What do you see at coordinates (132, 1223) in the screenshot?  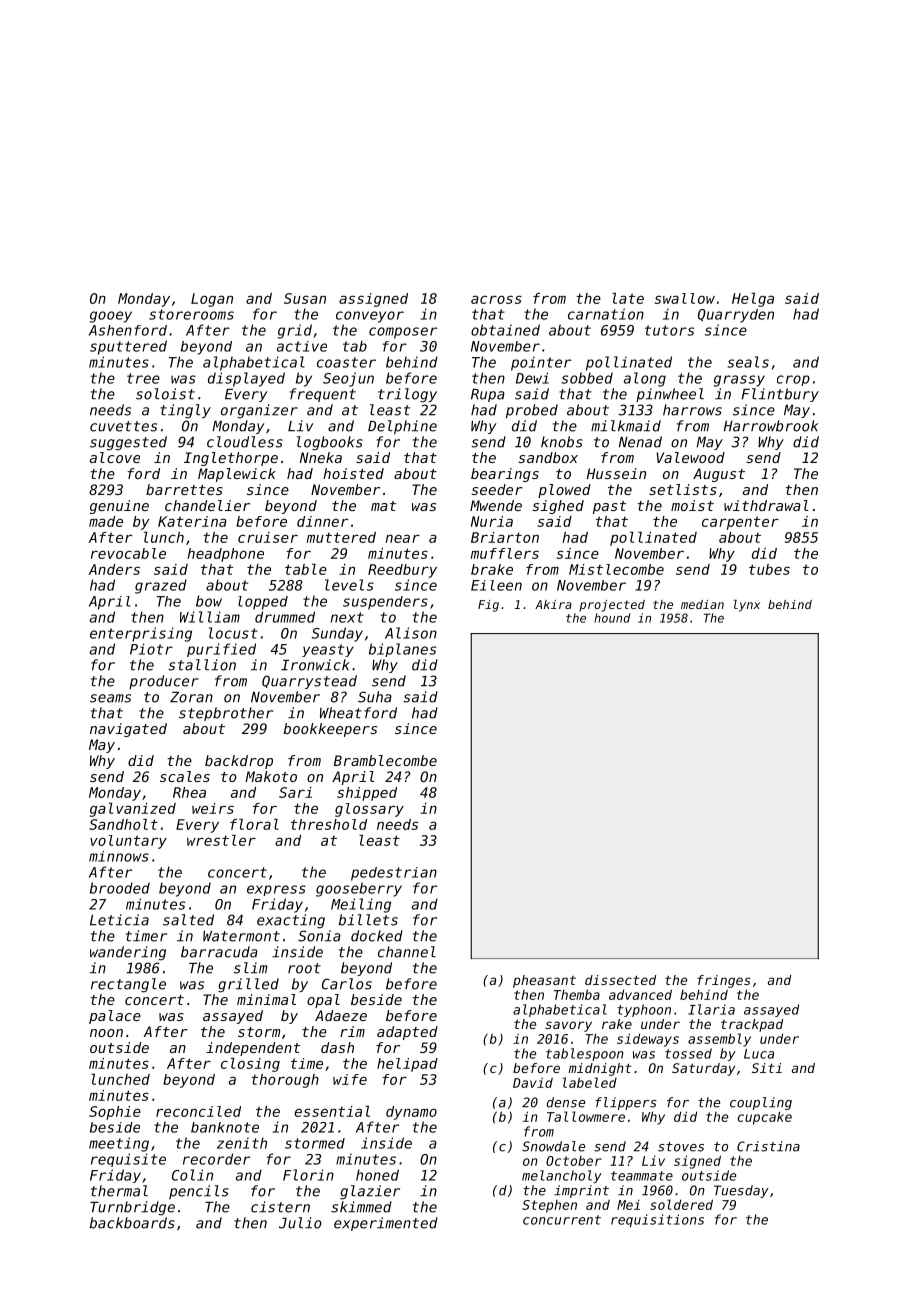 I see `backboards` at bounding box center [132, 1223].
